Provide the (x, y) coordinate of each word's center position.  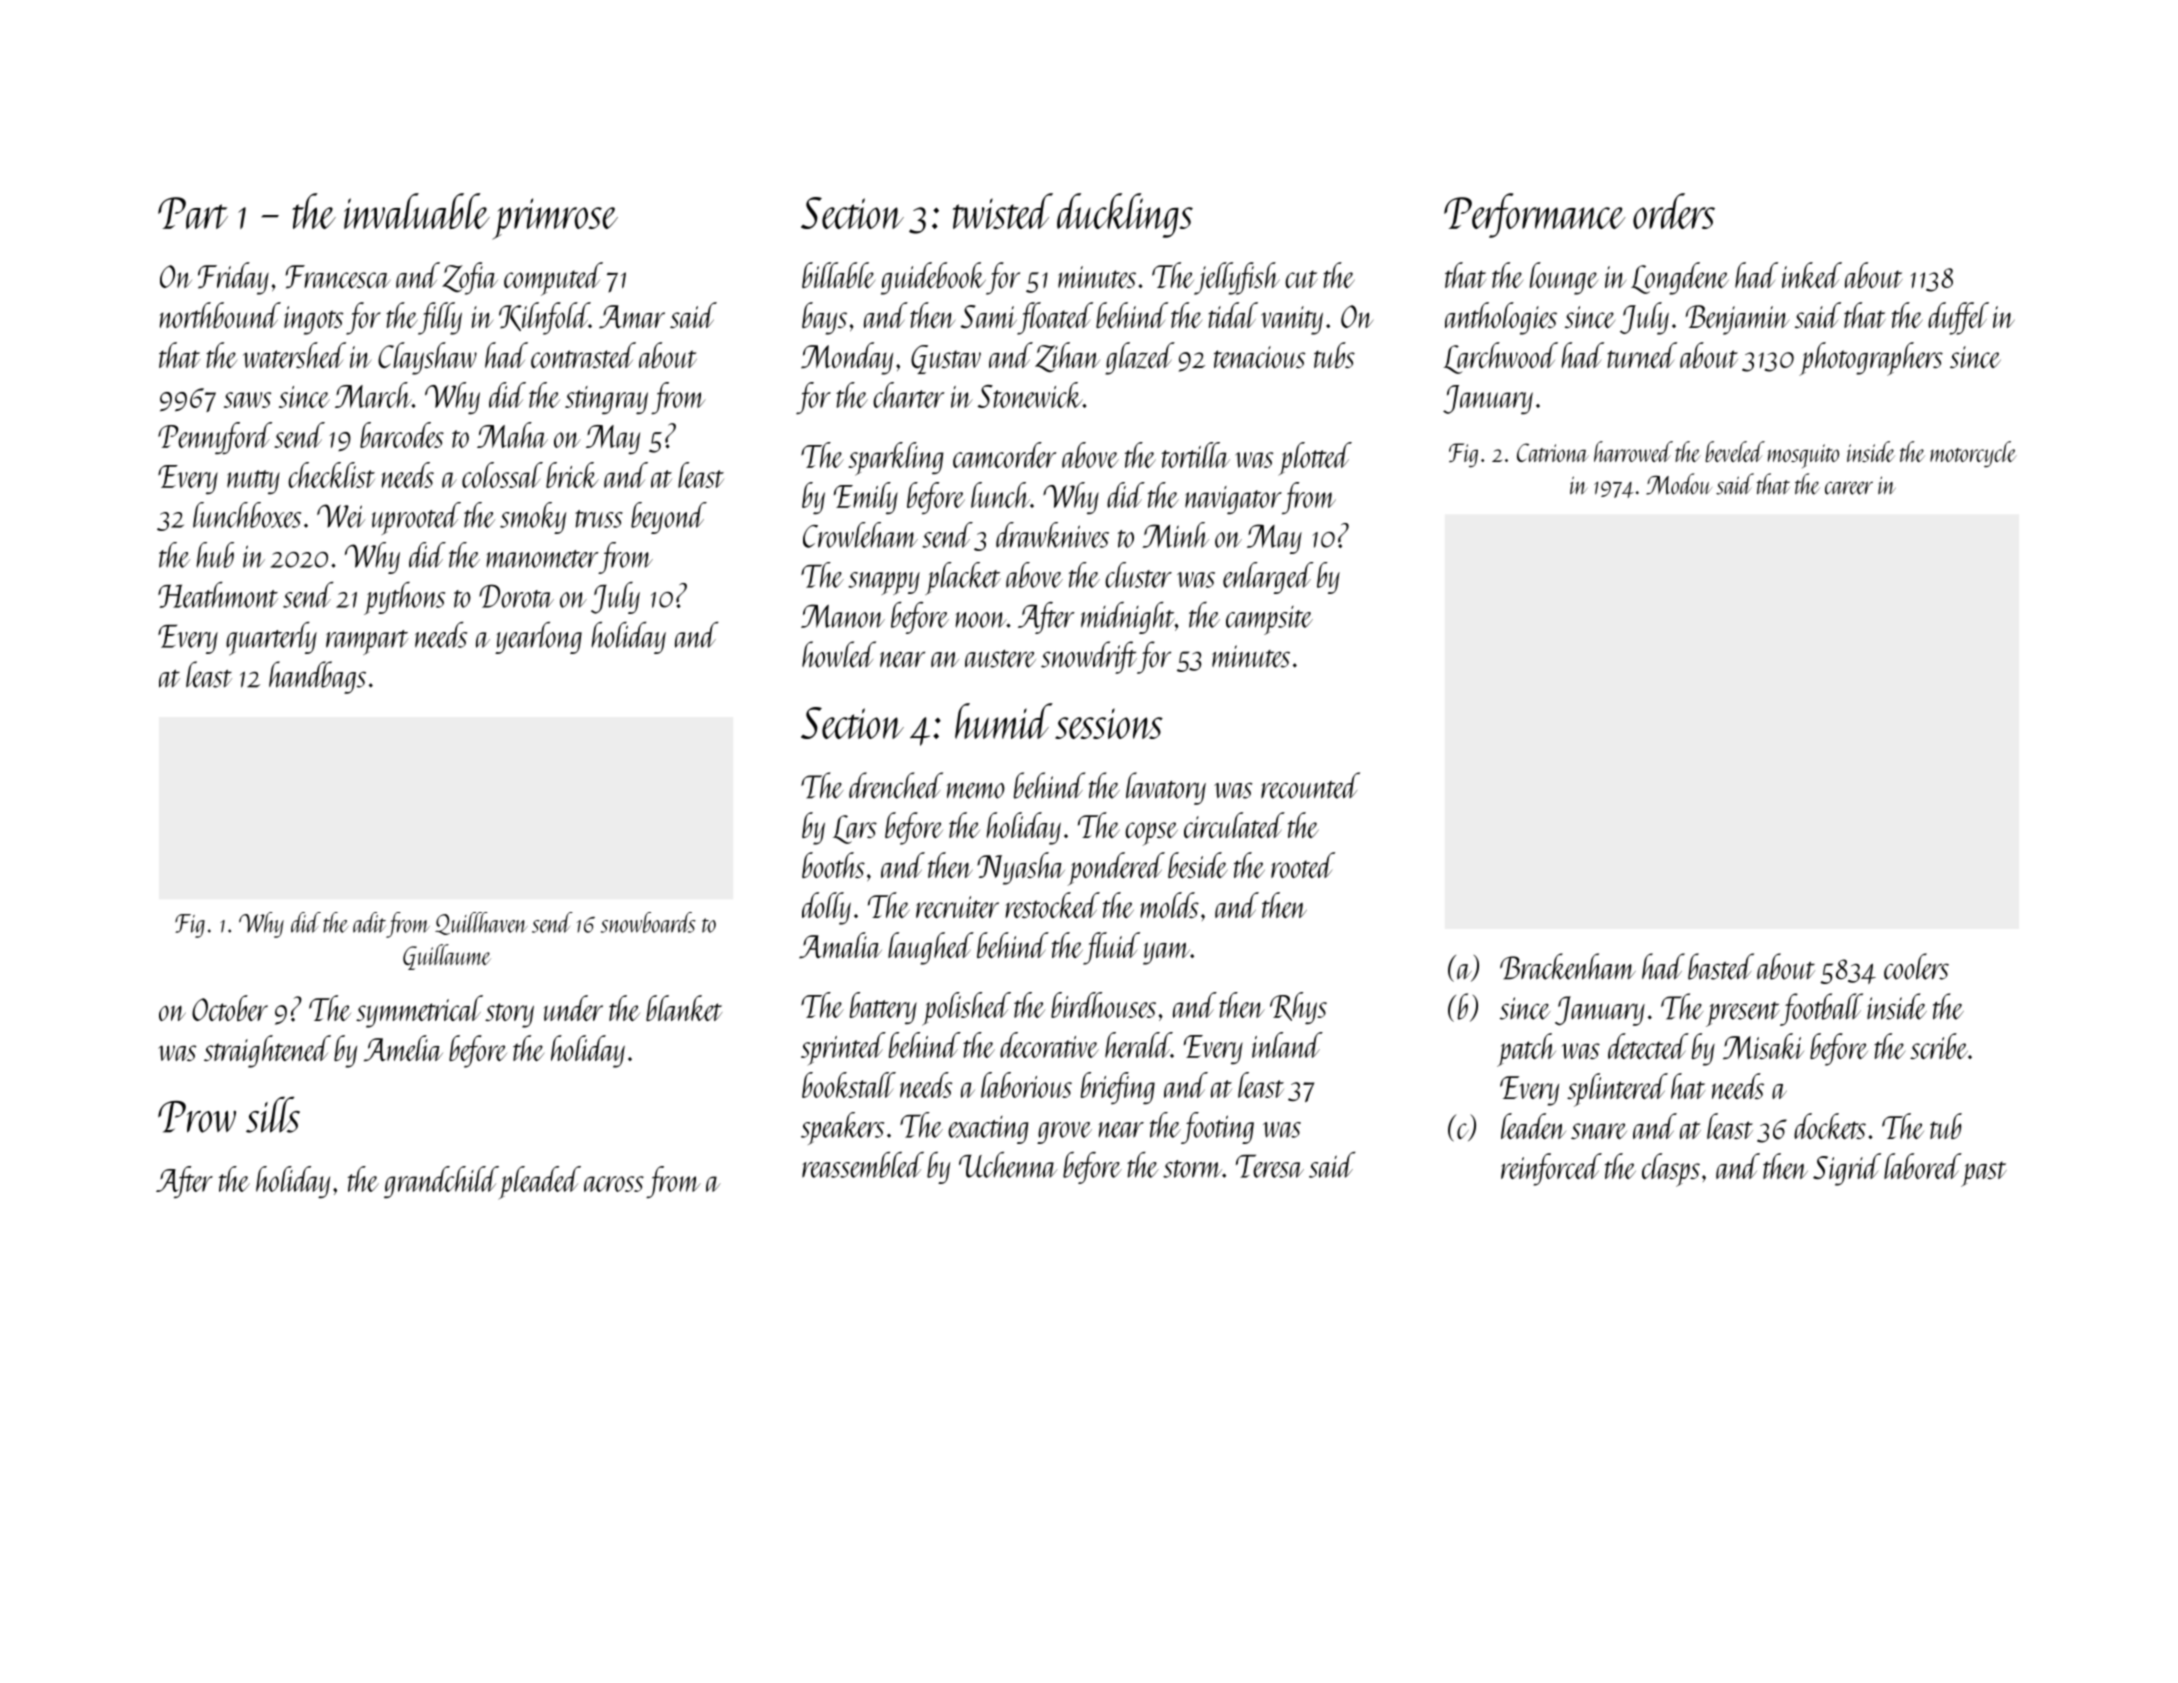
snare (1599, 1131)
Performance (1534, 215)
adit (369, 922)
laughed (931, 948)
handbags (317, 677)
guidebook (933, 278)
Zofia (470, 278)
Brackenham (1568, 966)
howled (839, 654)
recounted (1310, 785)
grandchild (441, 1183)
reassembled (863, 1165)
